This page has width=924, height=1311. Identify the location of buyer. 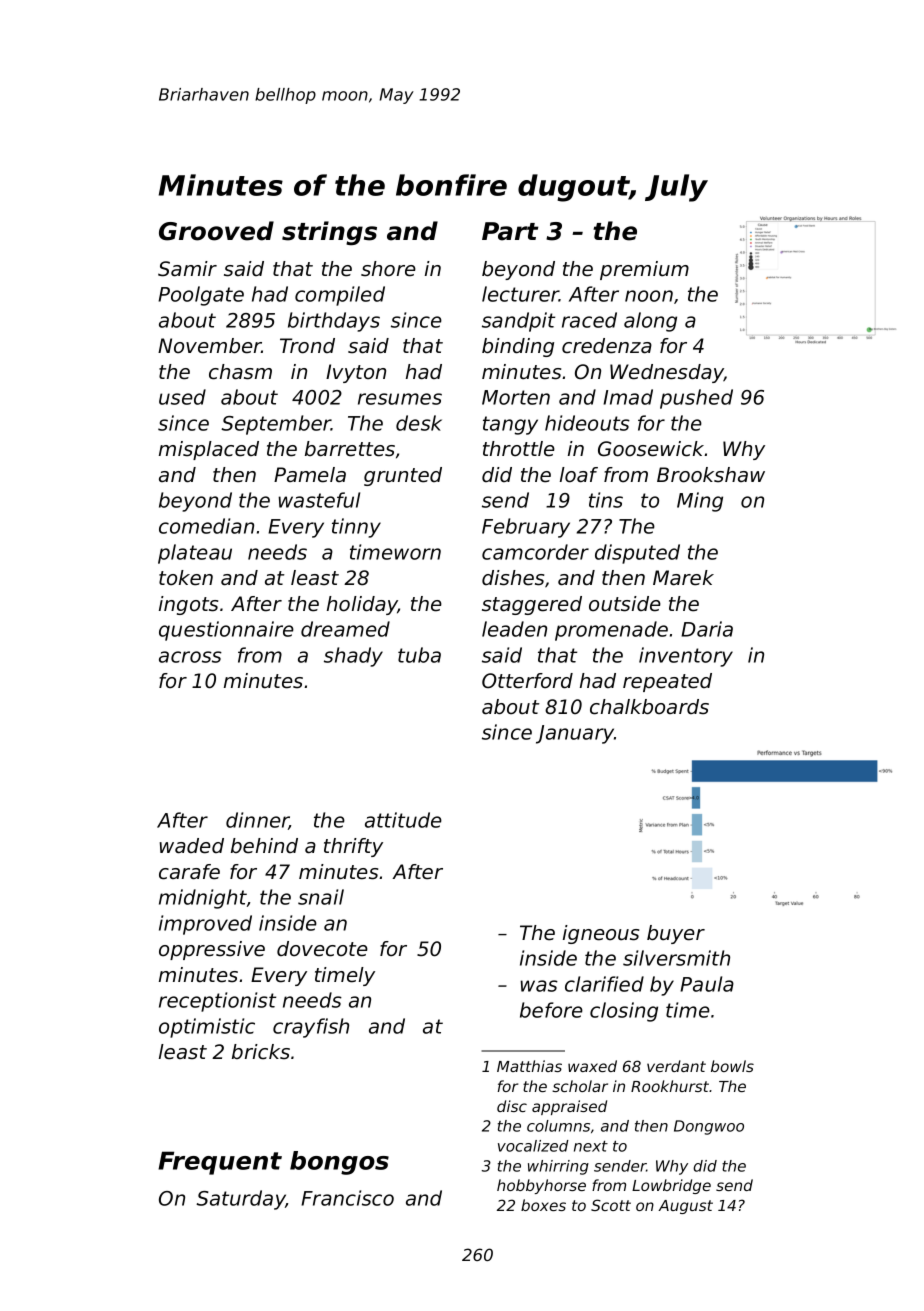
(676, 934).
